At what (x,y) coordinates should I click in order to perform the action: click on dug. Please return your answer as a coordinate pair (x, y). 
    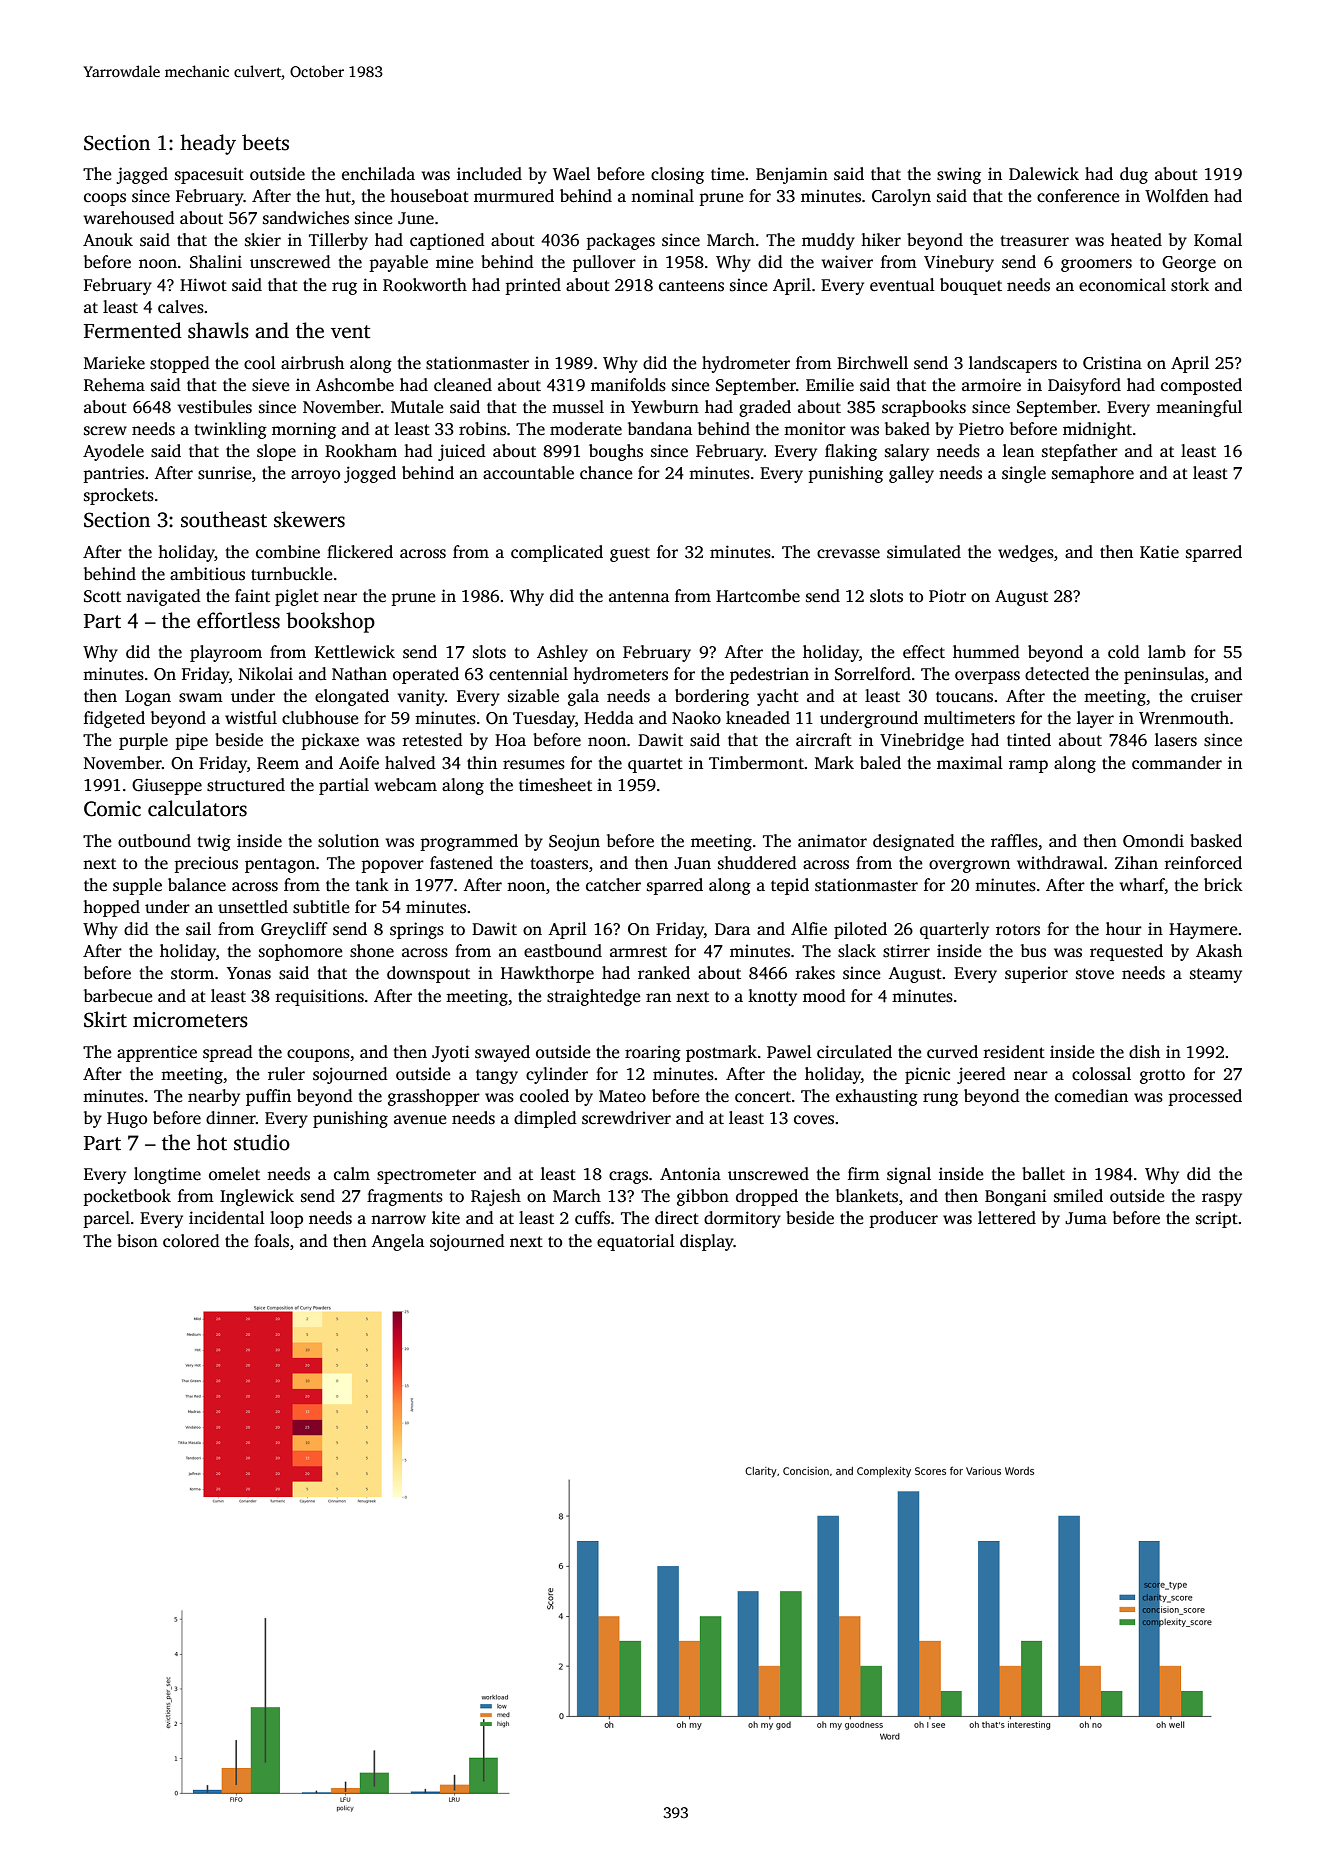
    Looking at the image, I should click on (1134, 175).
